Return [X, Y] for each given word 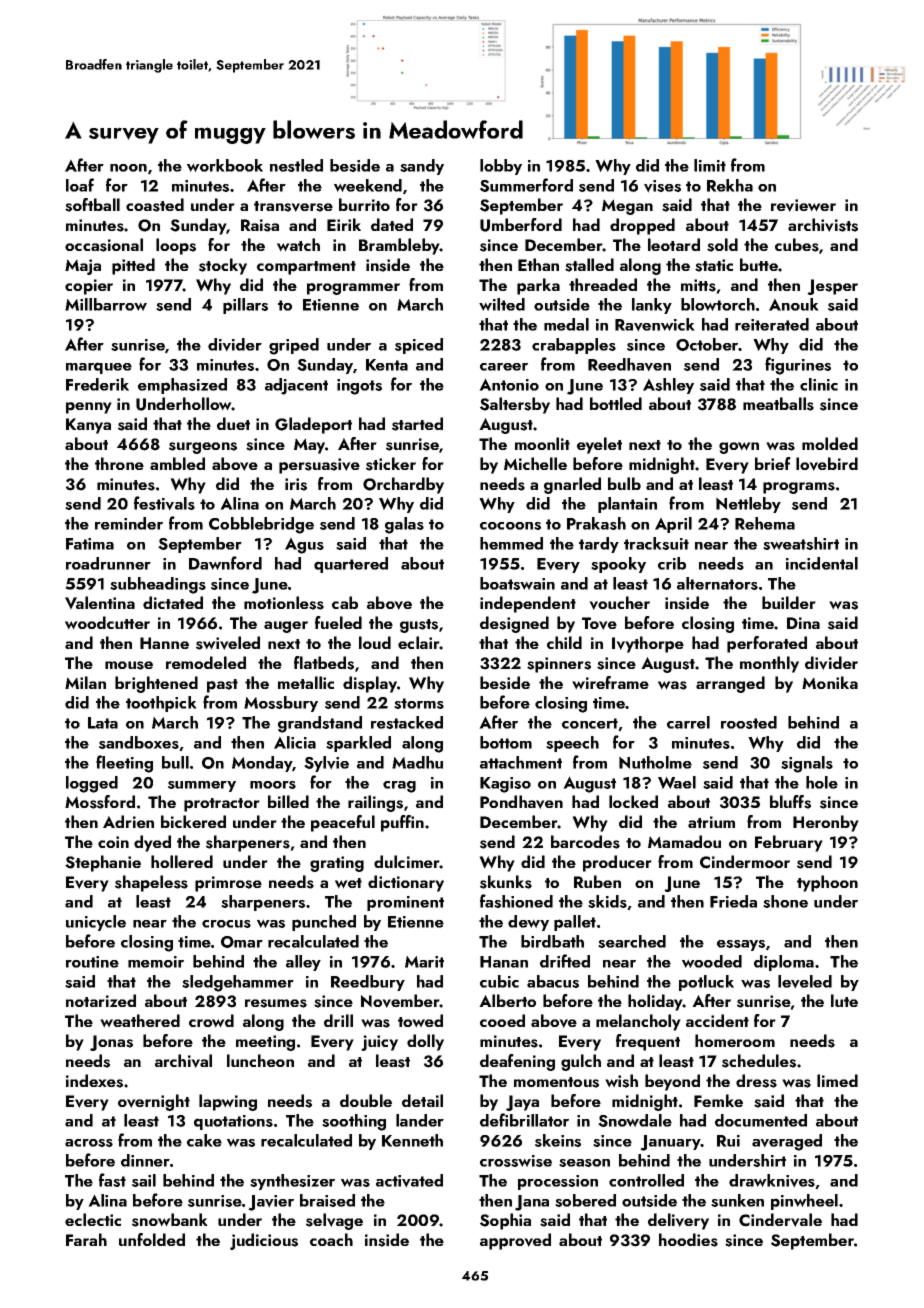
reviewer [803, 205]
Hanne [164, 643]
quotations [233, 1122]
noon [128, 168]
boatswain [517, 583]
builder [789, 602]
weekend [368, 185]
